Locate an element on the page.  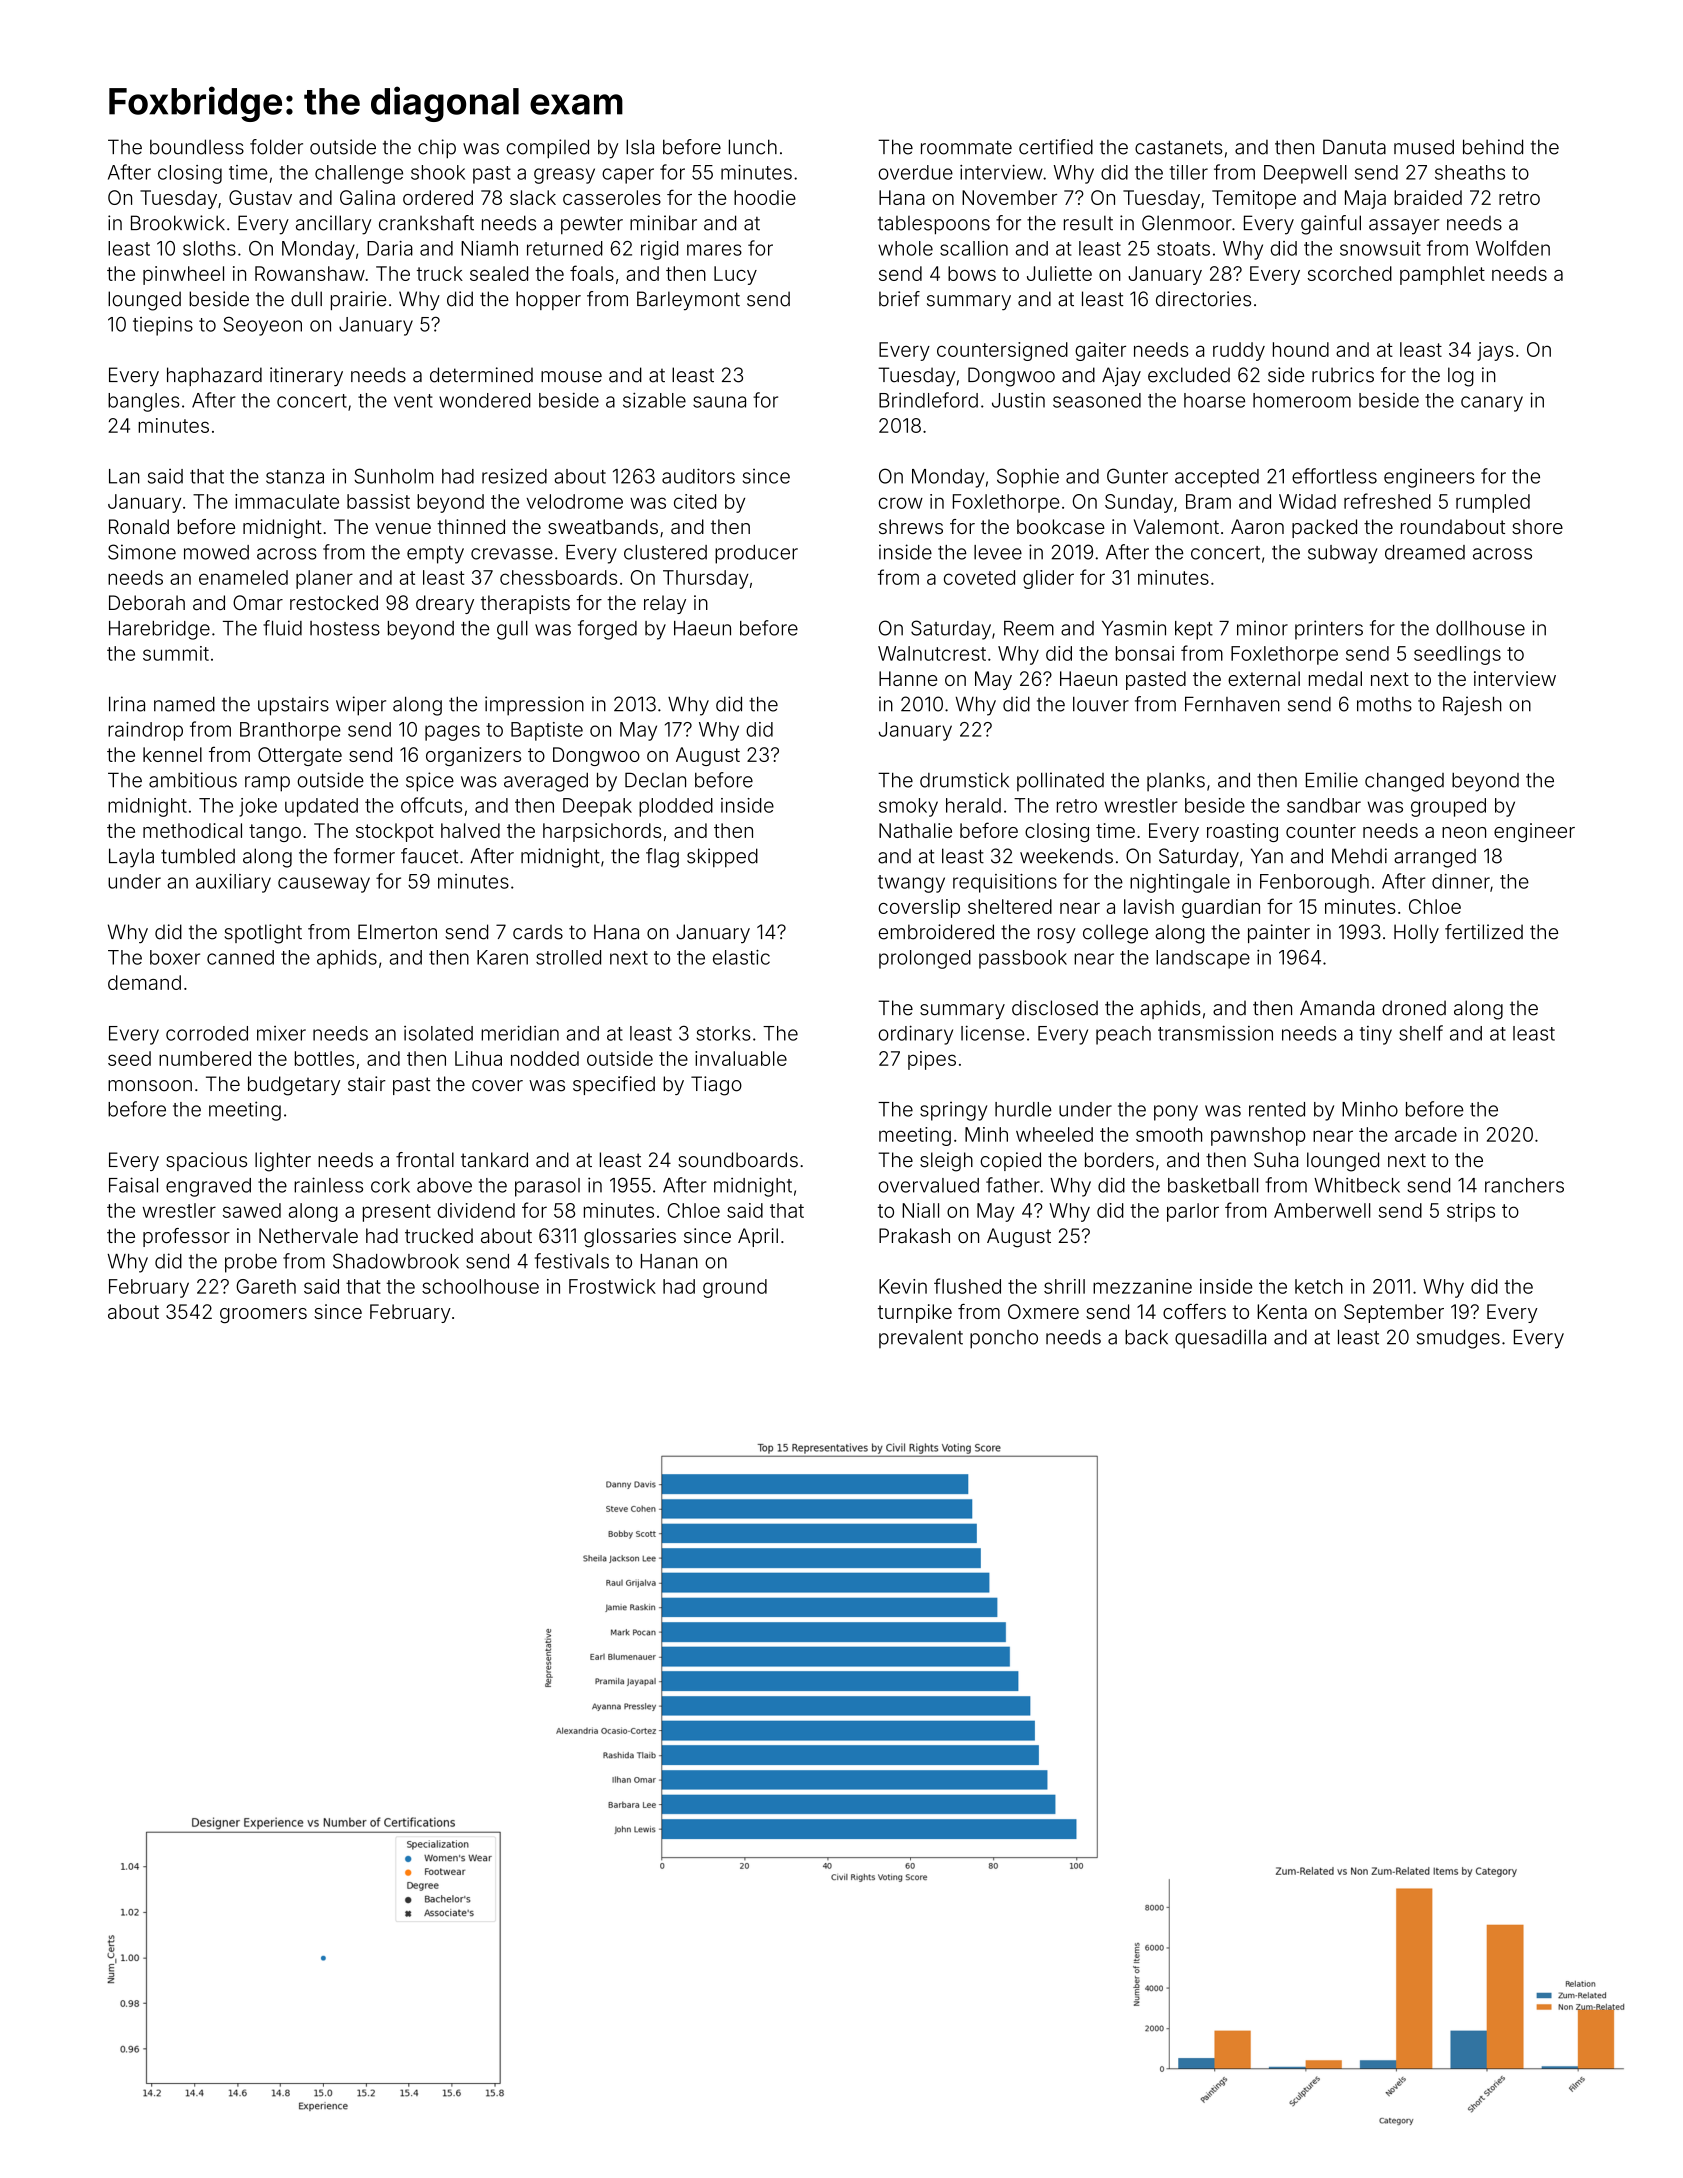
Danuta is located at coordinates (1354, 147).
